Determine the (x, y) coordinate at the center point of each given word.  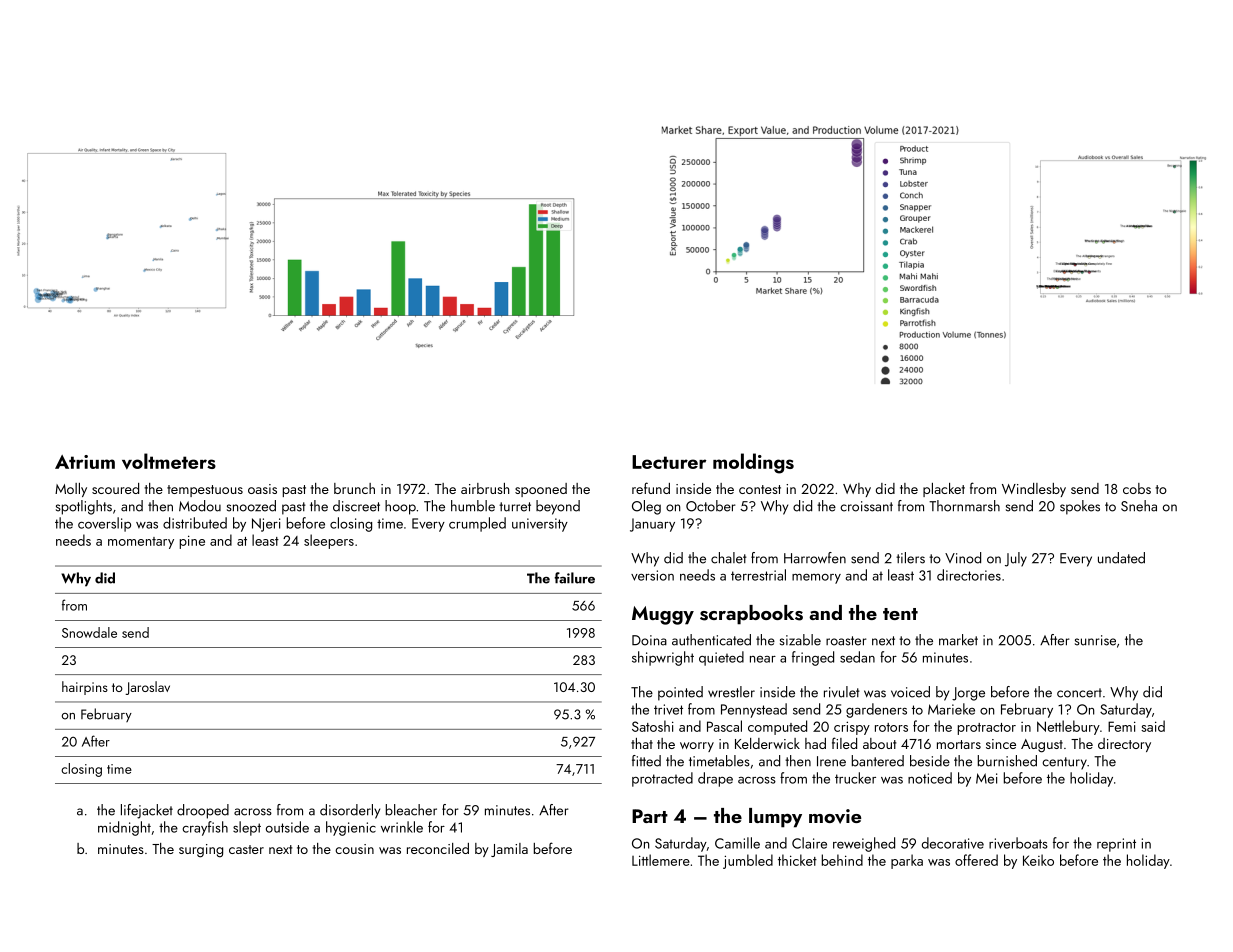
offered (976, 860)
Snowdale (89, 632)
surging (201, 851)
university (540, 525)
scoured (115, 488)
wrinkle (402, 827)
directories (969, 575)
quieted (721, 658)
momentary (141, 543)
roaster (846, 641)
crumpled (477, 524)
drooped (203, 811)
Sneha (1139, 506)
